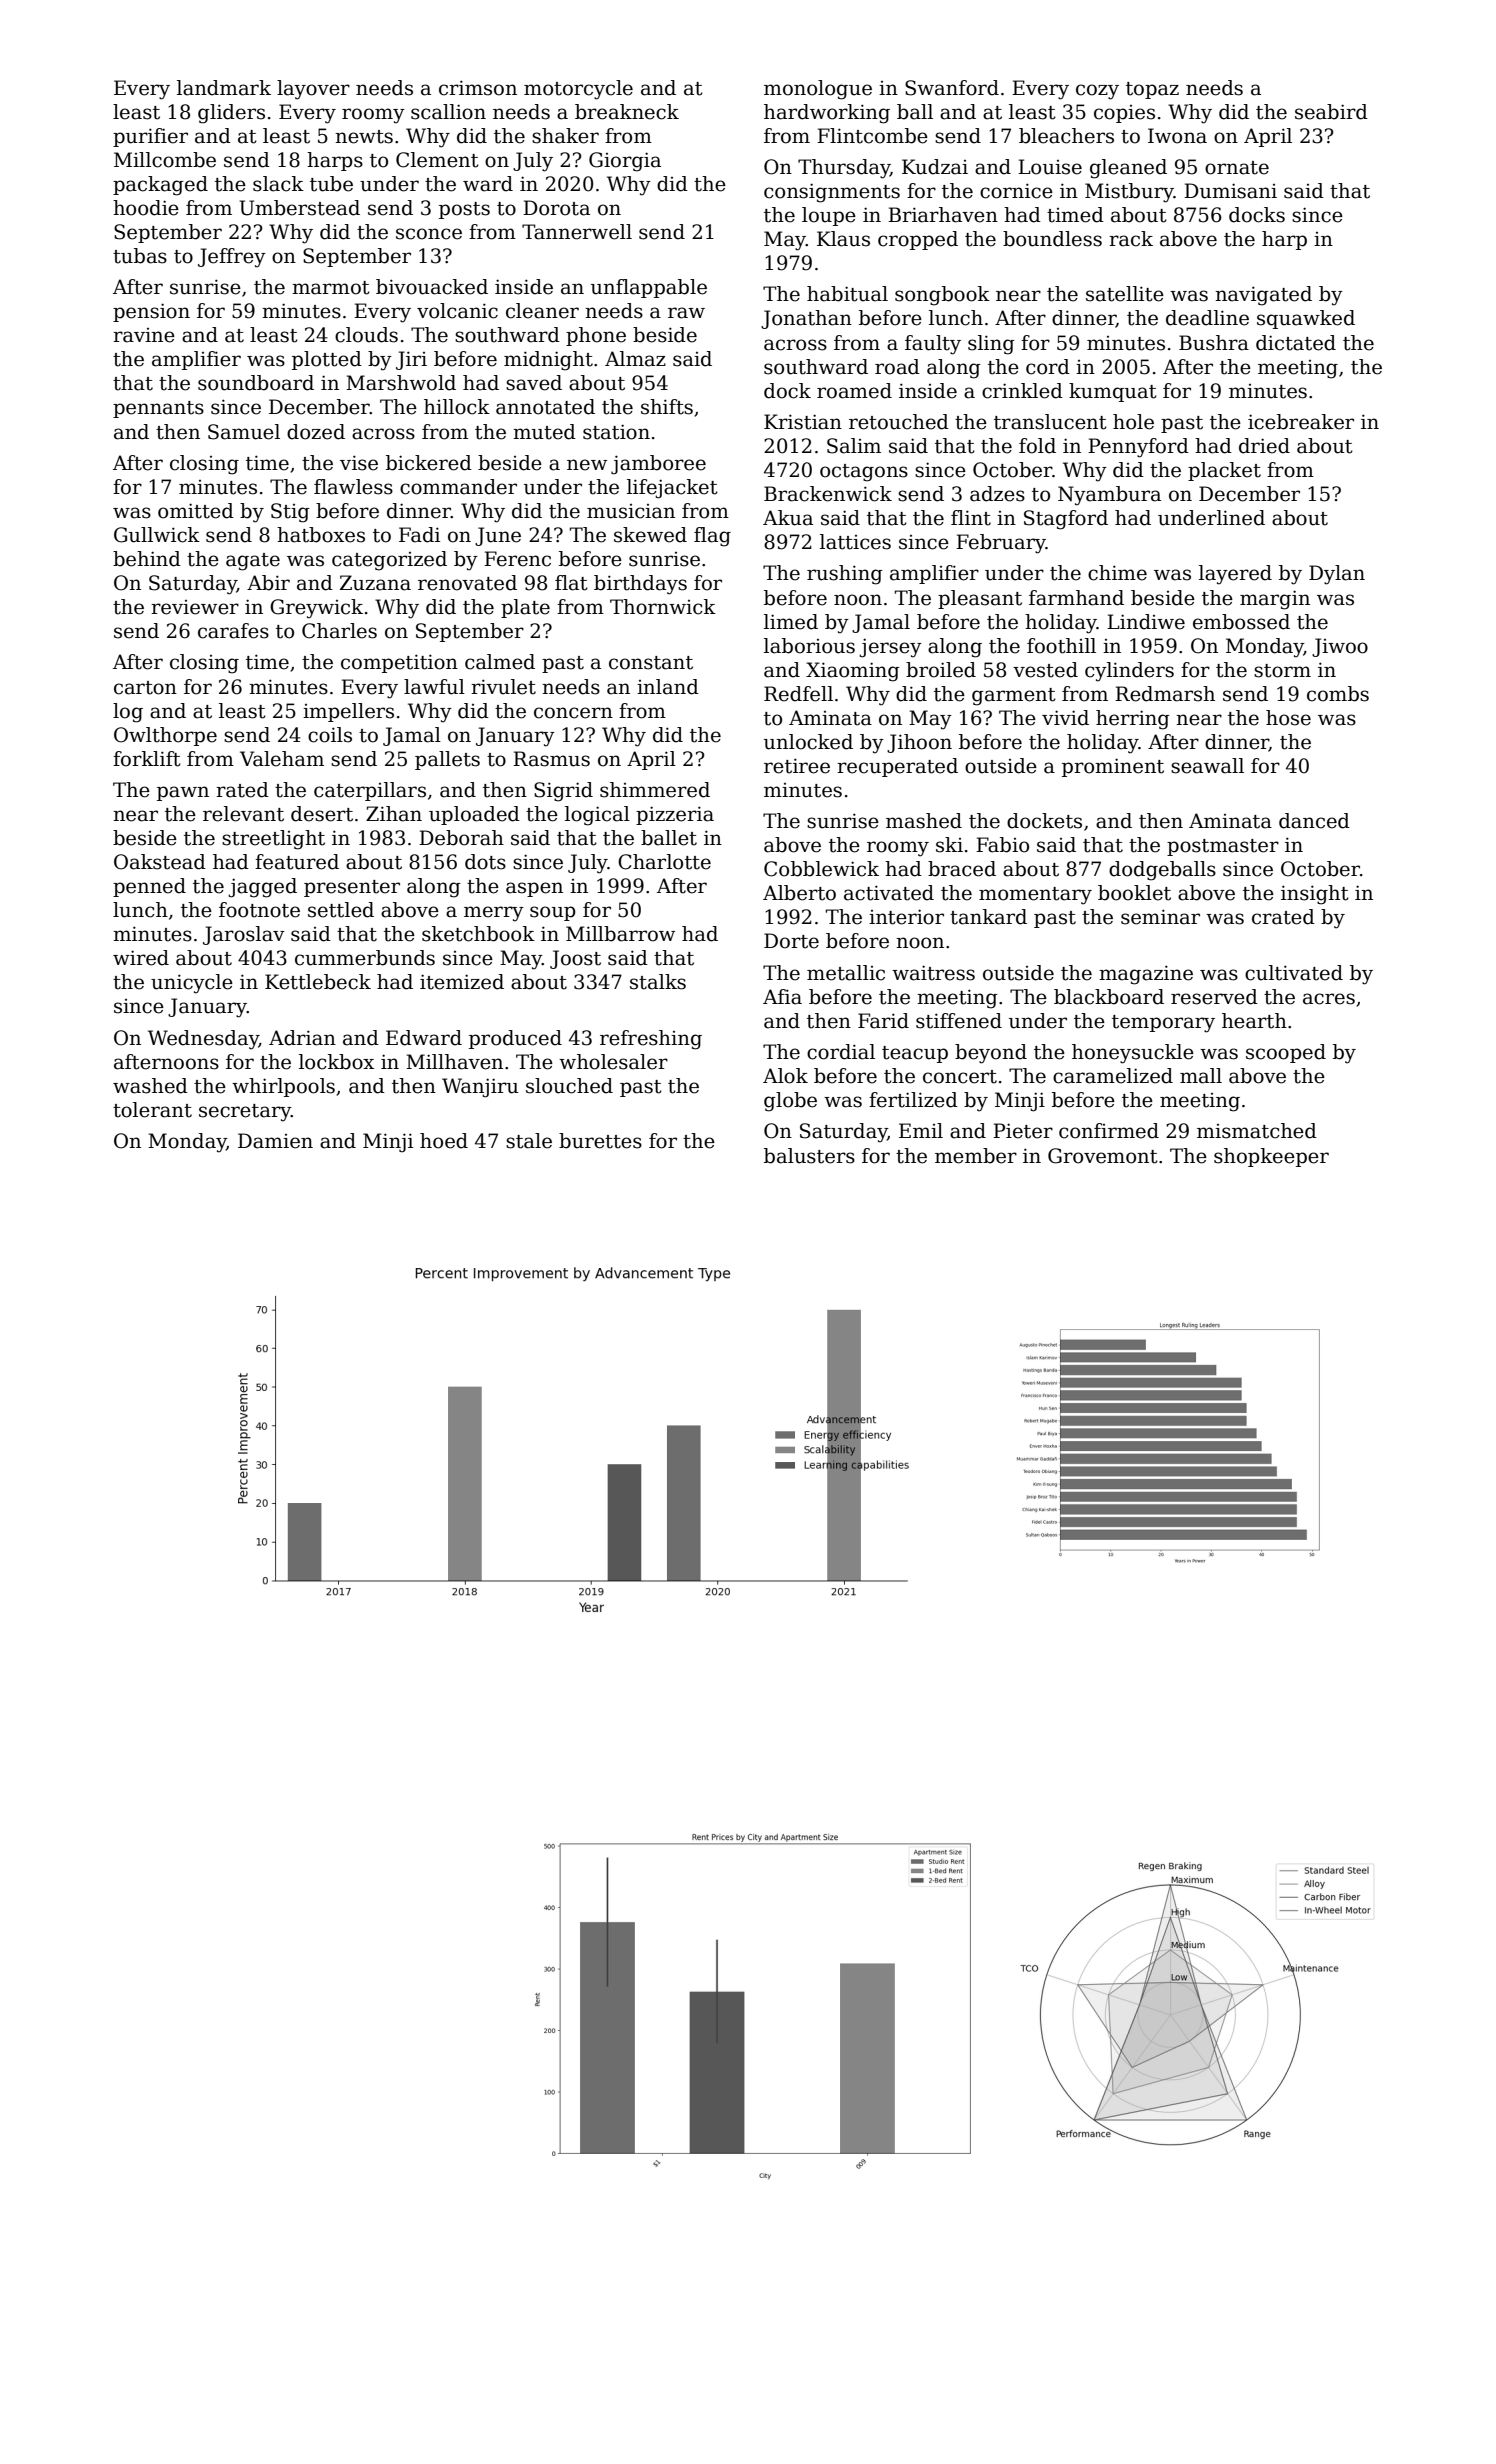 The width and height of the screenshot is (1496, 2464). What do you see at coordinates (924, 821) in the screenshot?
I see `mashed` at bounding box center [924, 821].
